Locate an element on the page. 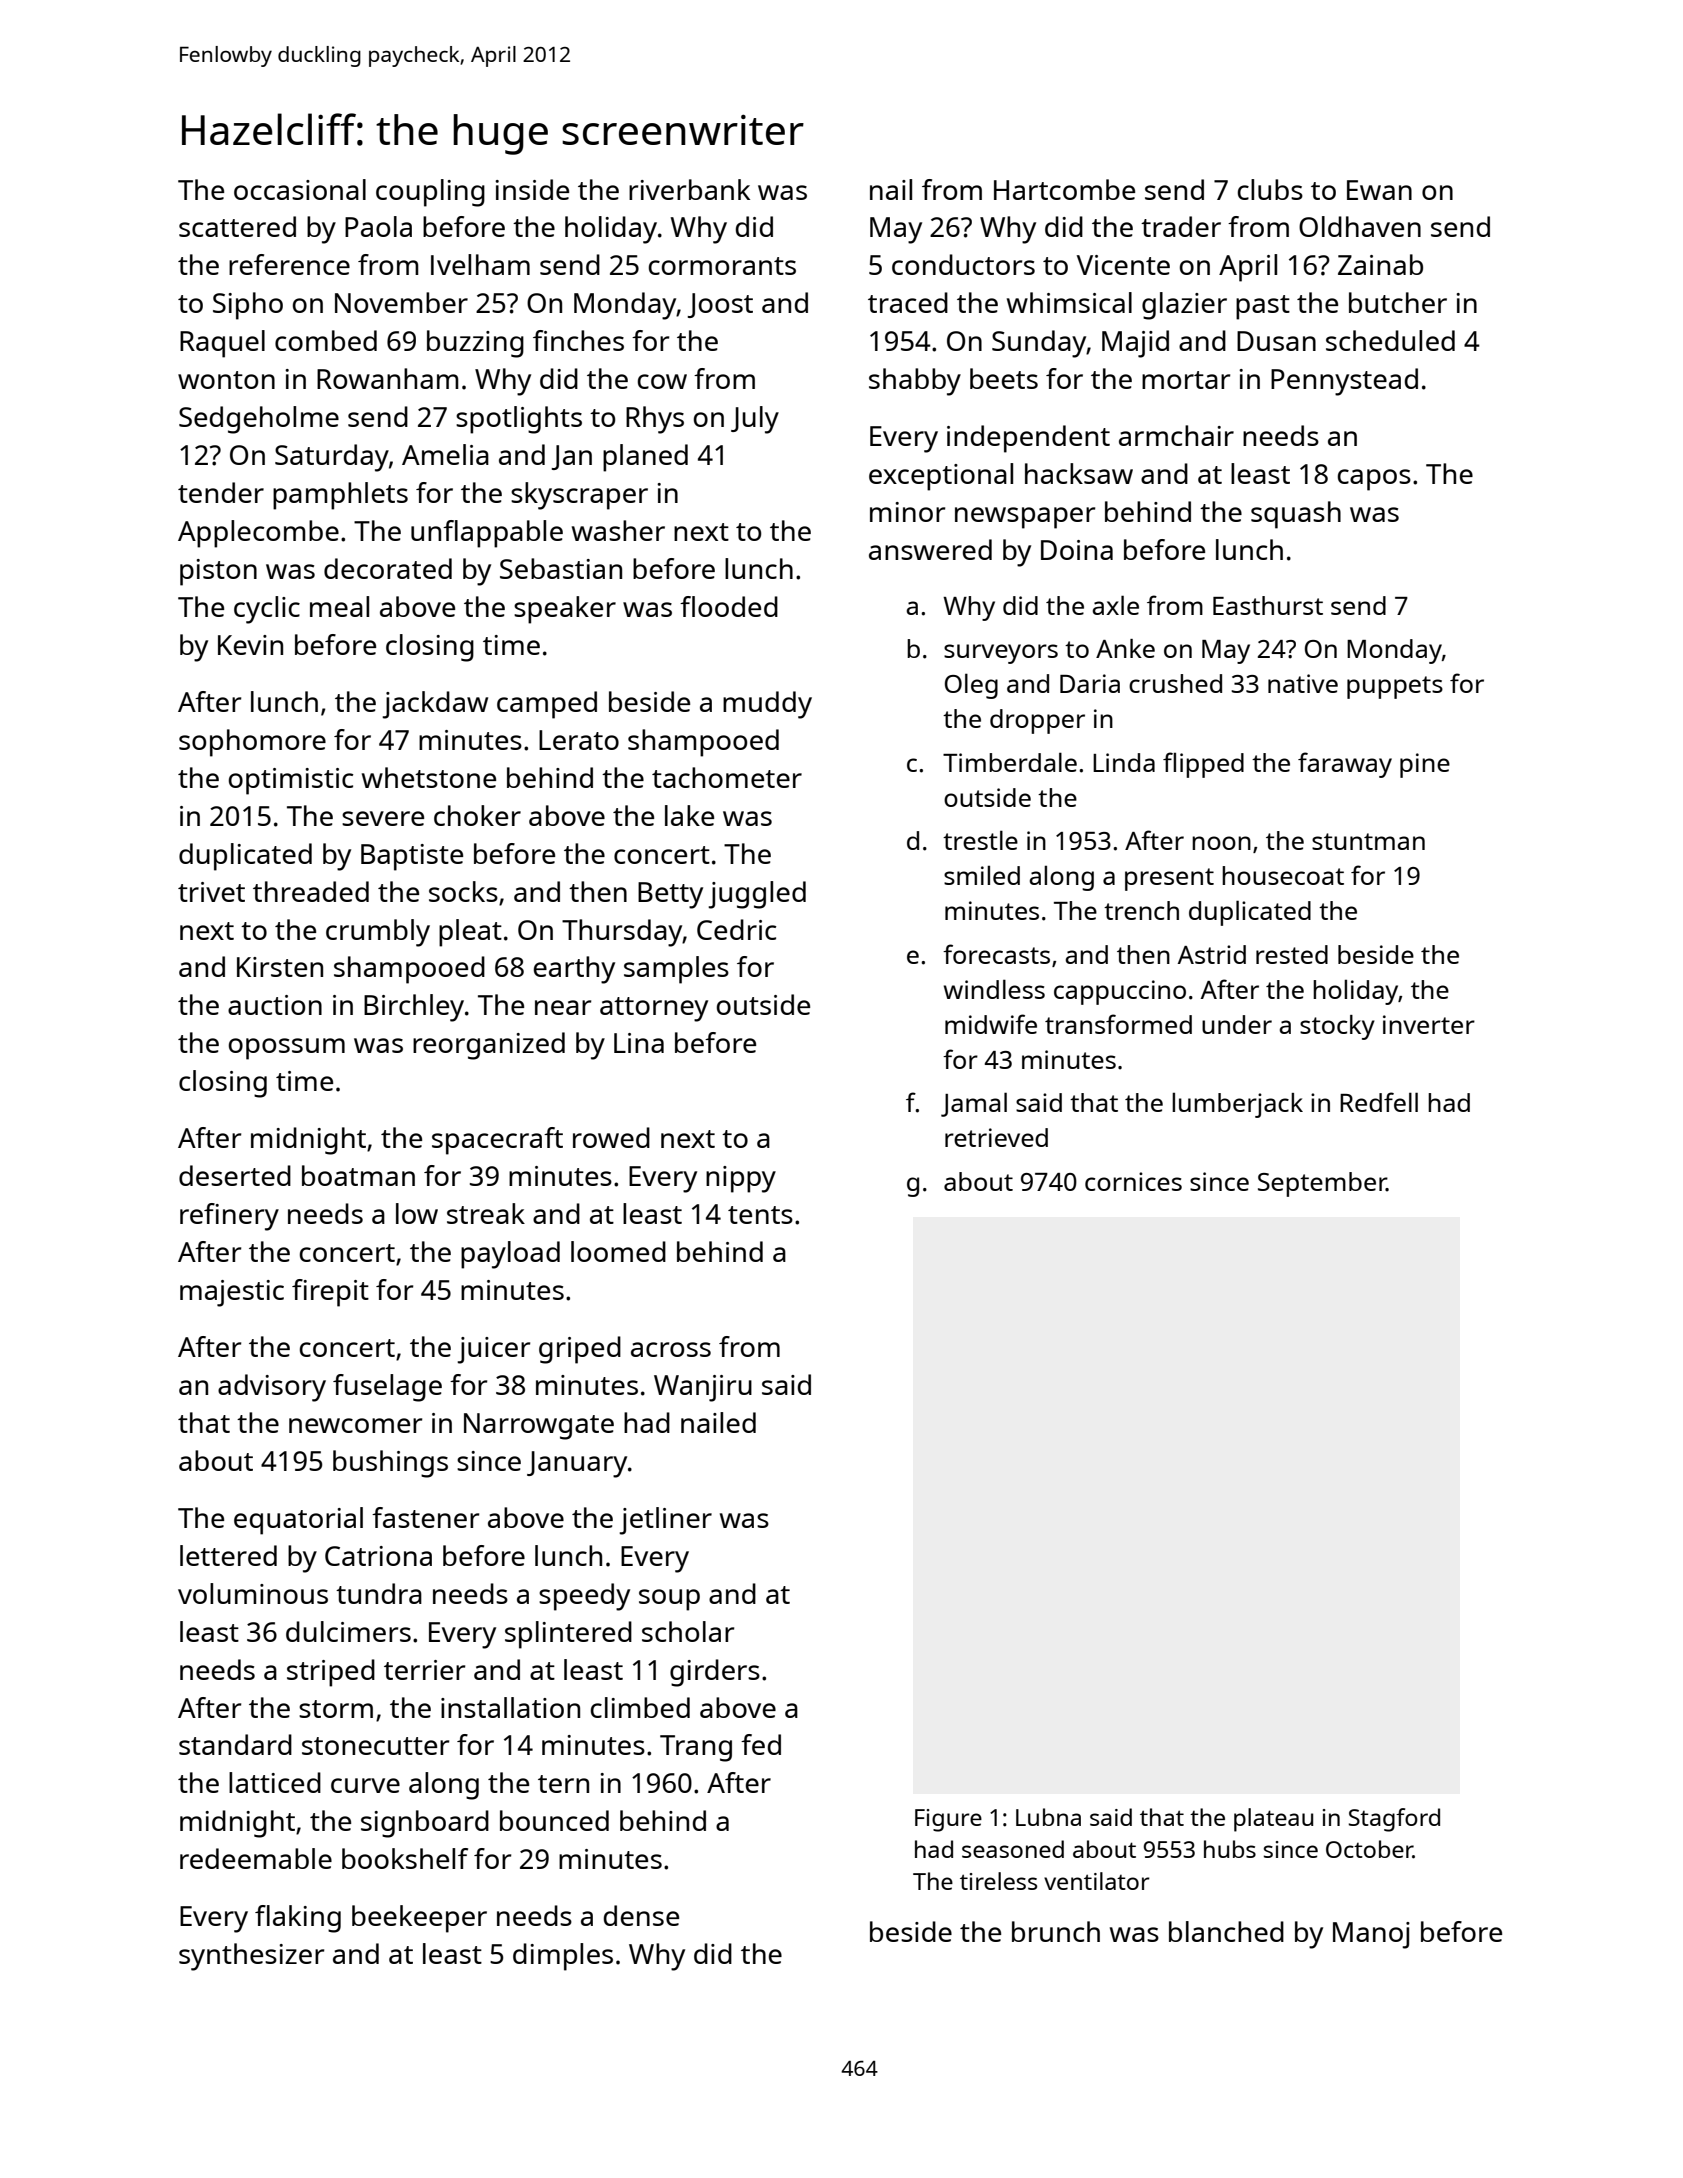 The height and width of the image is (2178, 1683). inverter is located at coordinates (1429, 1024).
